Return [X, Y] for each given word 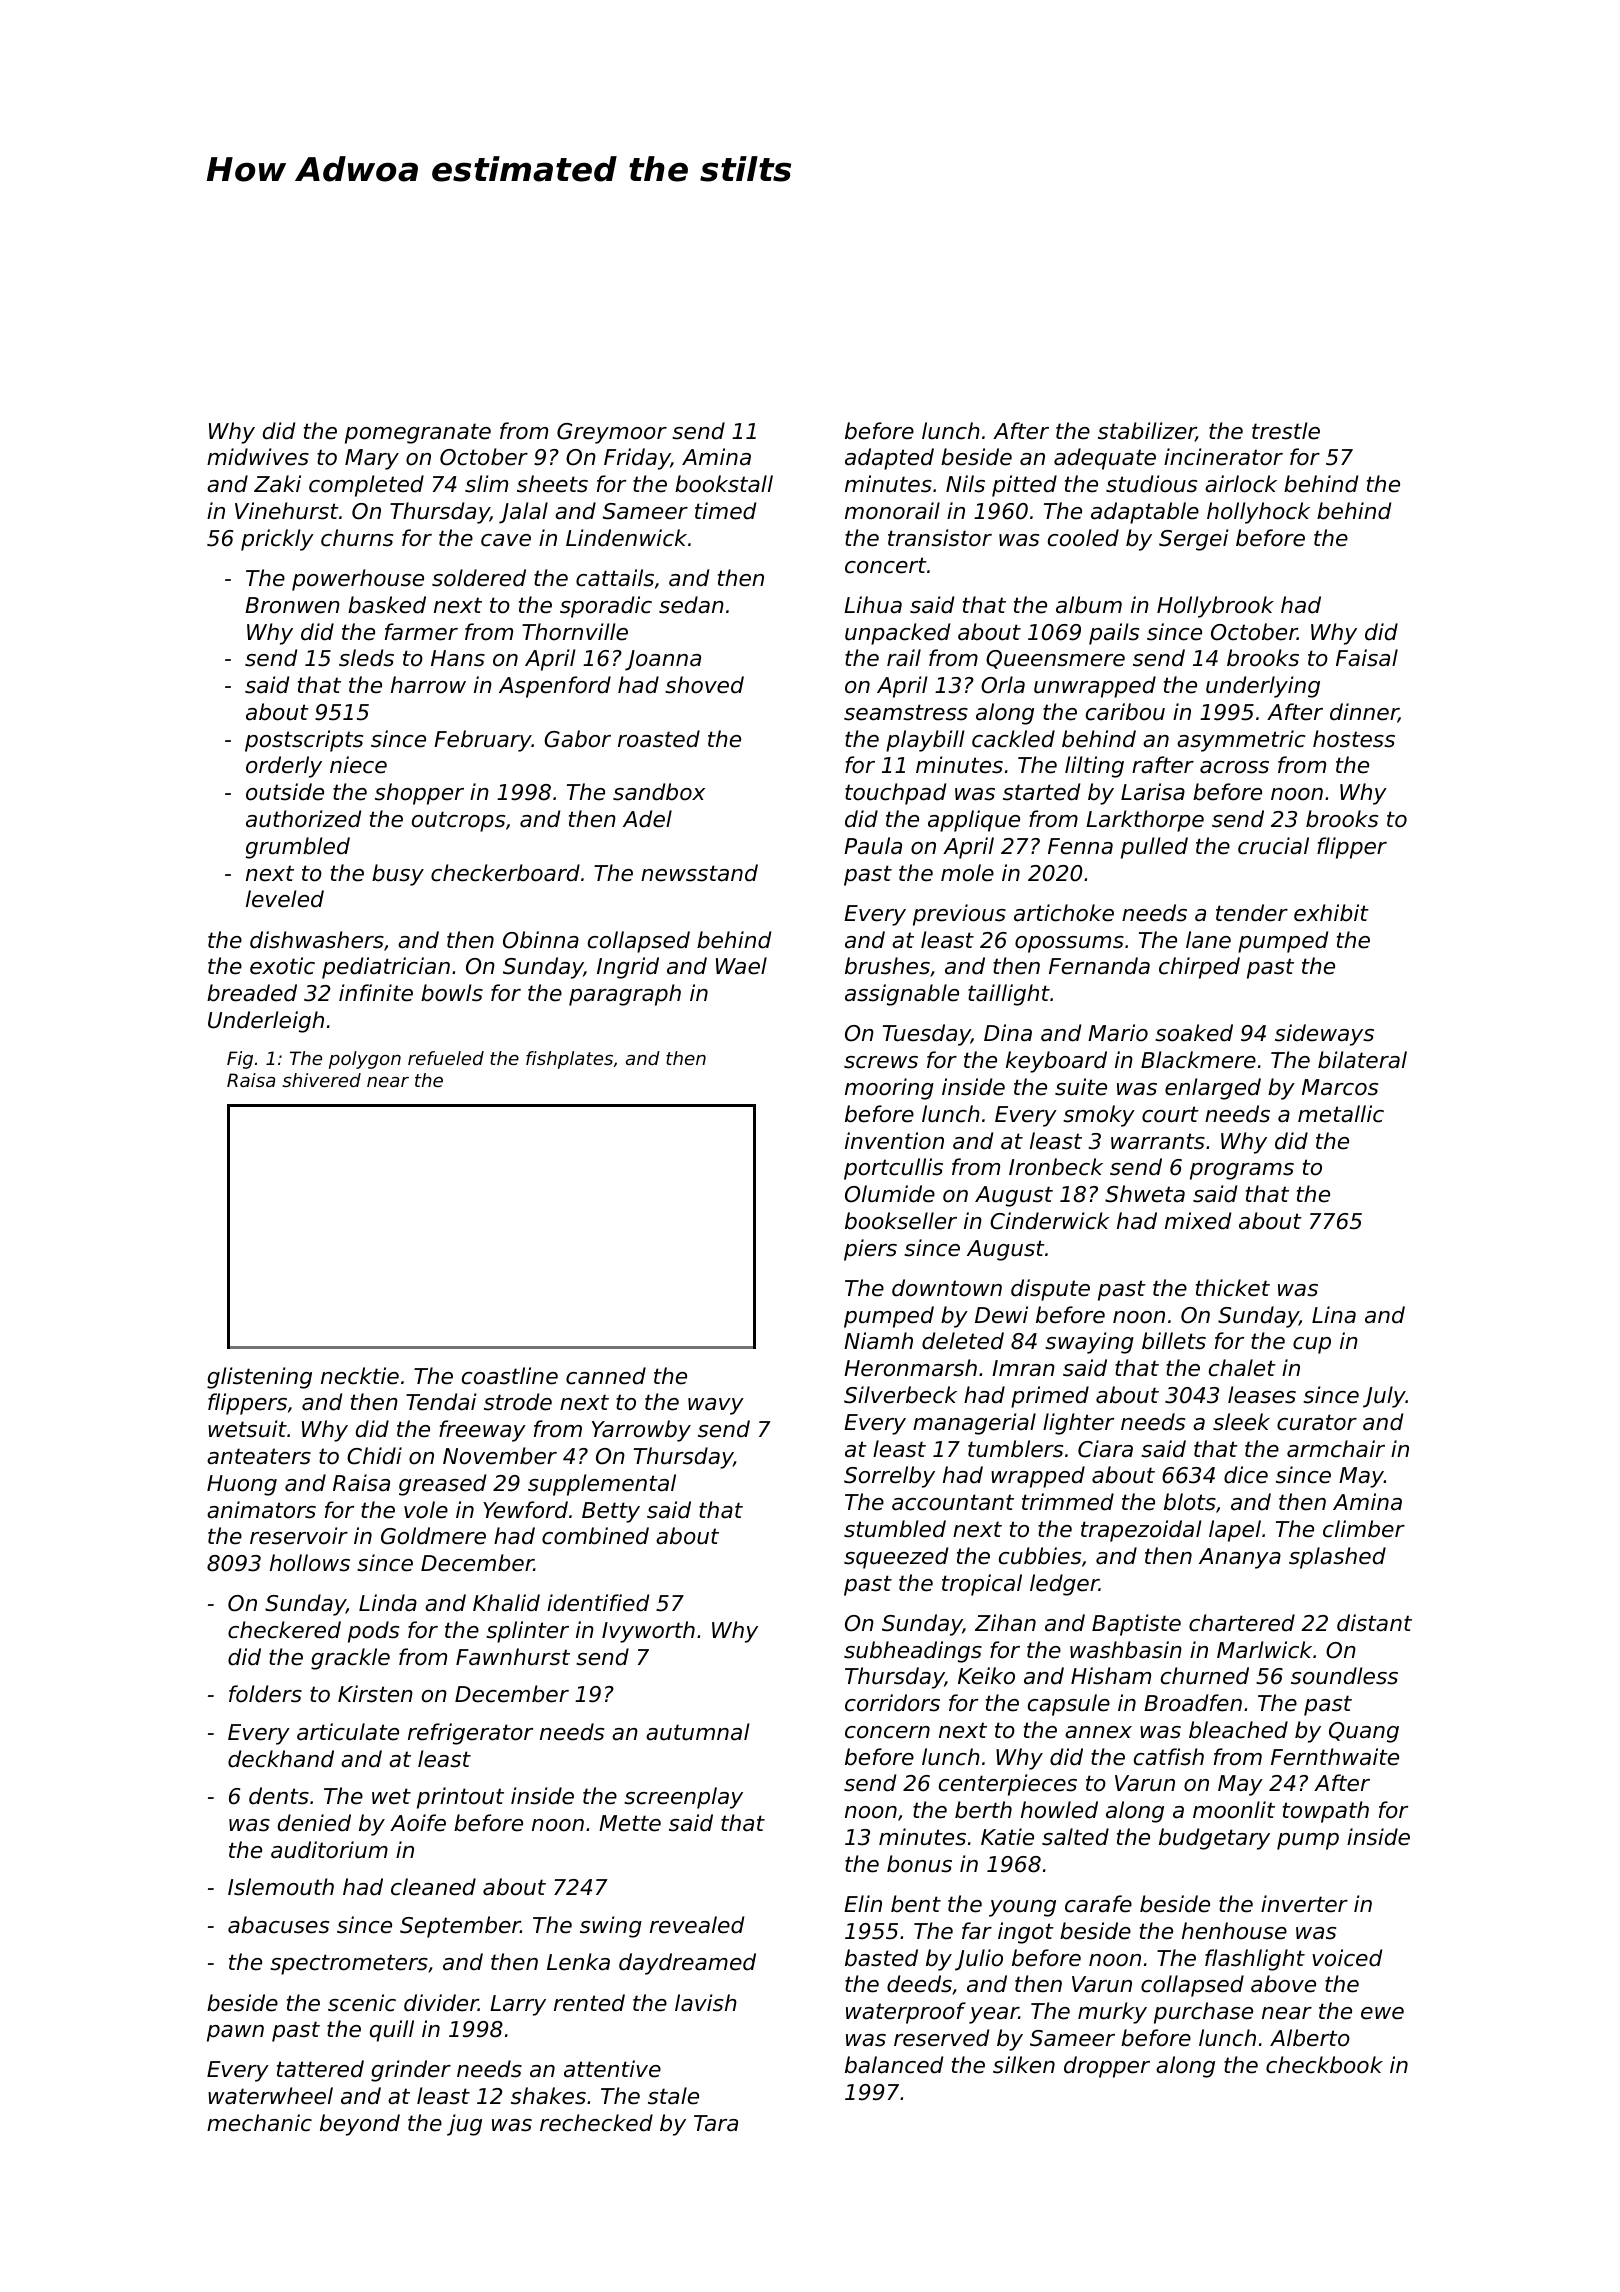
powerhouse [358, 580]
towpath [1326, 1812]
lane [1208, 940]
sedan [691, 605]
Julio [979, 1960]
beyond [360, 2125]
